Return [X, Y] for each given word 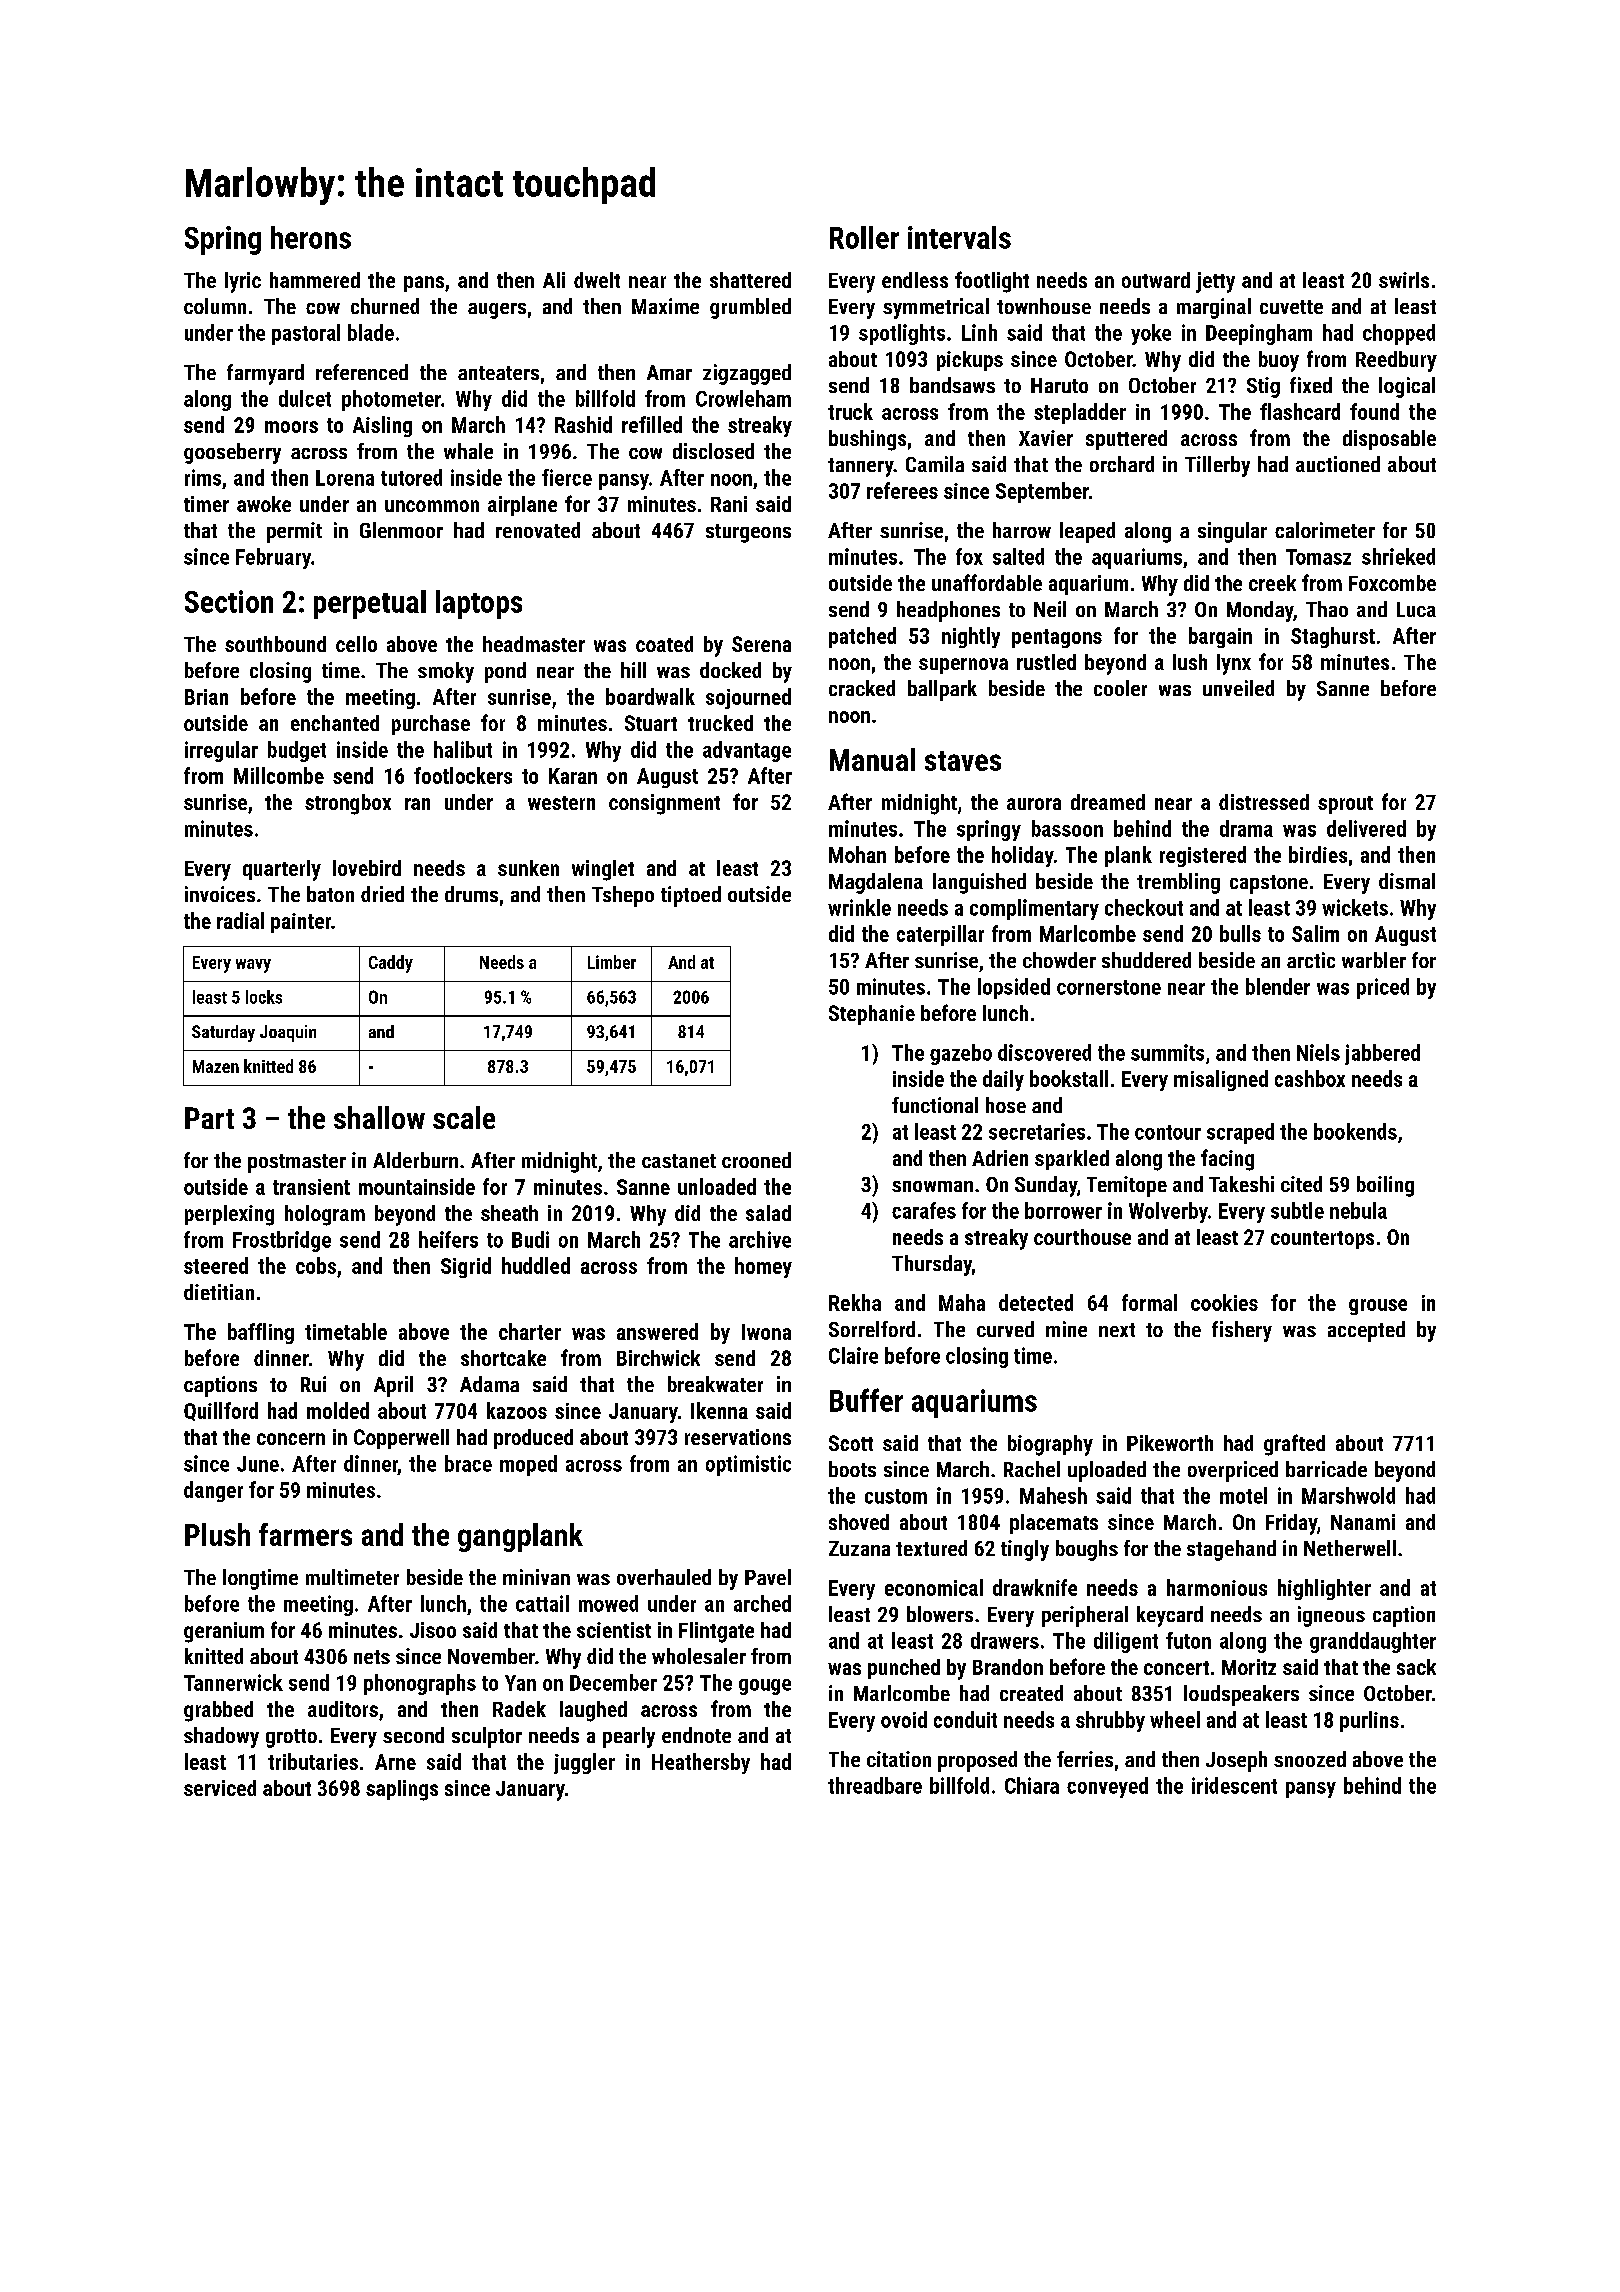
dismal [1407, 881]
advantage [747, 751]
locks [264, 997]
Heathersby [701, 1763]
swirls [1404, 280]
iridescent [1234, 1785]
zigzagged [747, 374]
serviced [220, 1788]
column [215, 306]
